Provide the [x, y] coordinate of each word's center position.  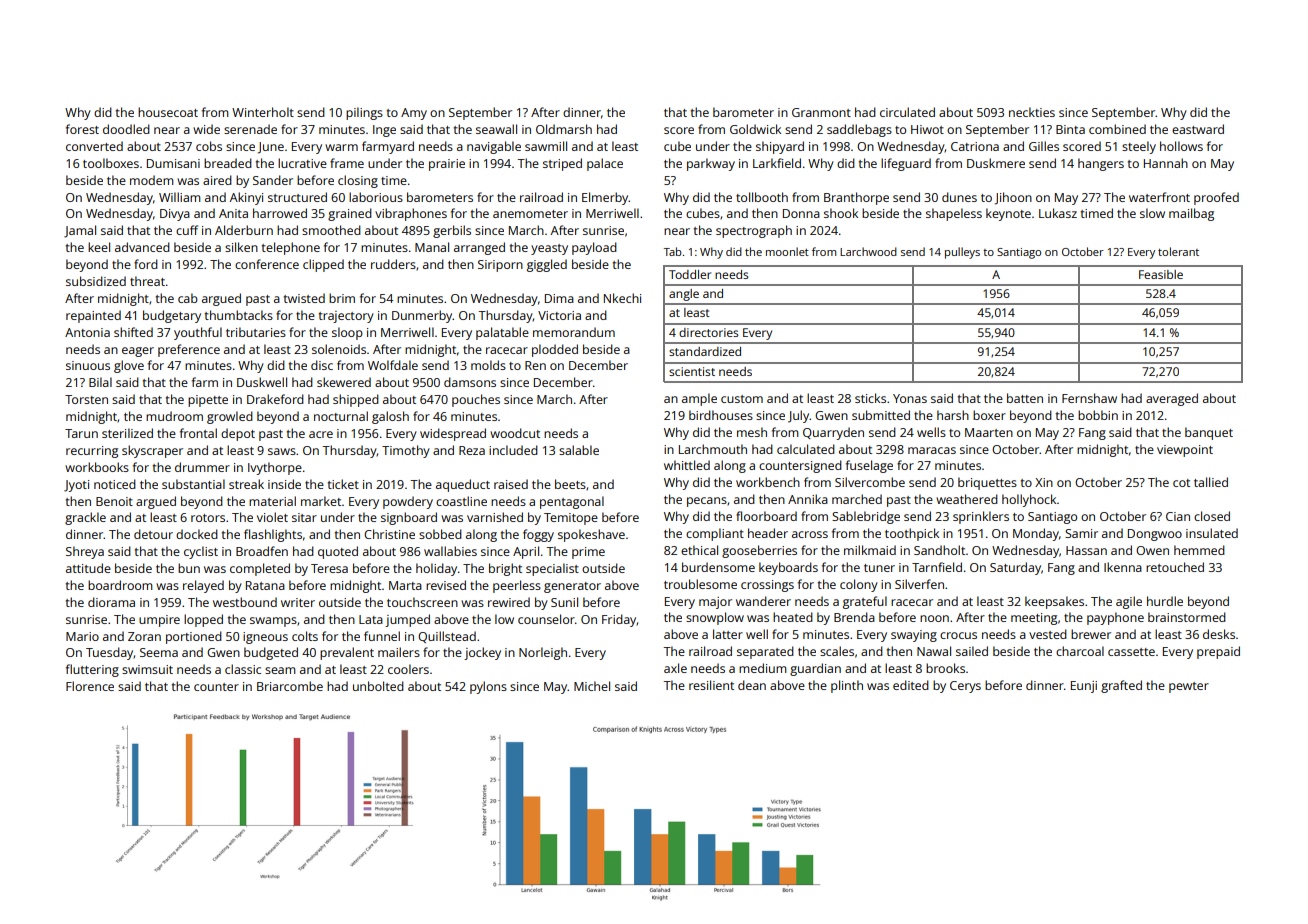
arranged [479, 248]
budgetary [172, 316]
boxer [989, 415]
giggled [547, 265]
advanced [142, 247]
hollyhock [1029, 500]
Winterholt [263, 112]
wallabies [450, 551]
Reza [472, 450]
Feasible [1161, 274]
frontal [198, 433]
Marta [405, 585]
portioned [194, 637]
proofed [1216, 198]
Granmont [821, 112]
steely [1139, 147]
